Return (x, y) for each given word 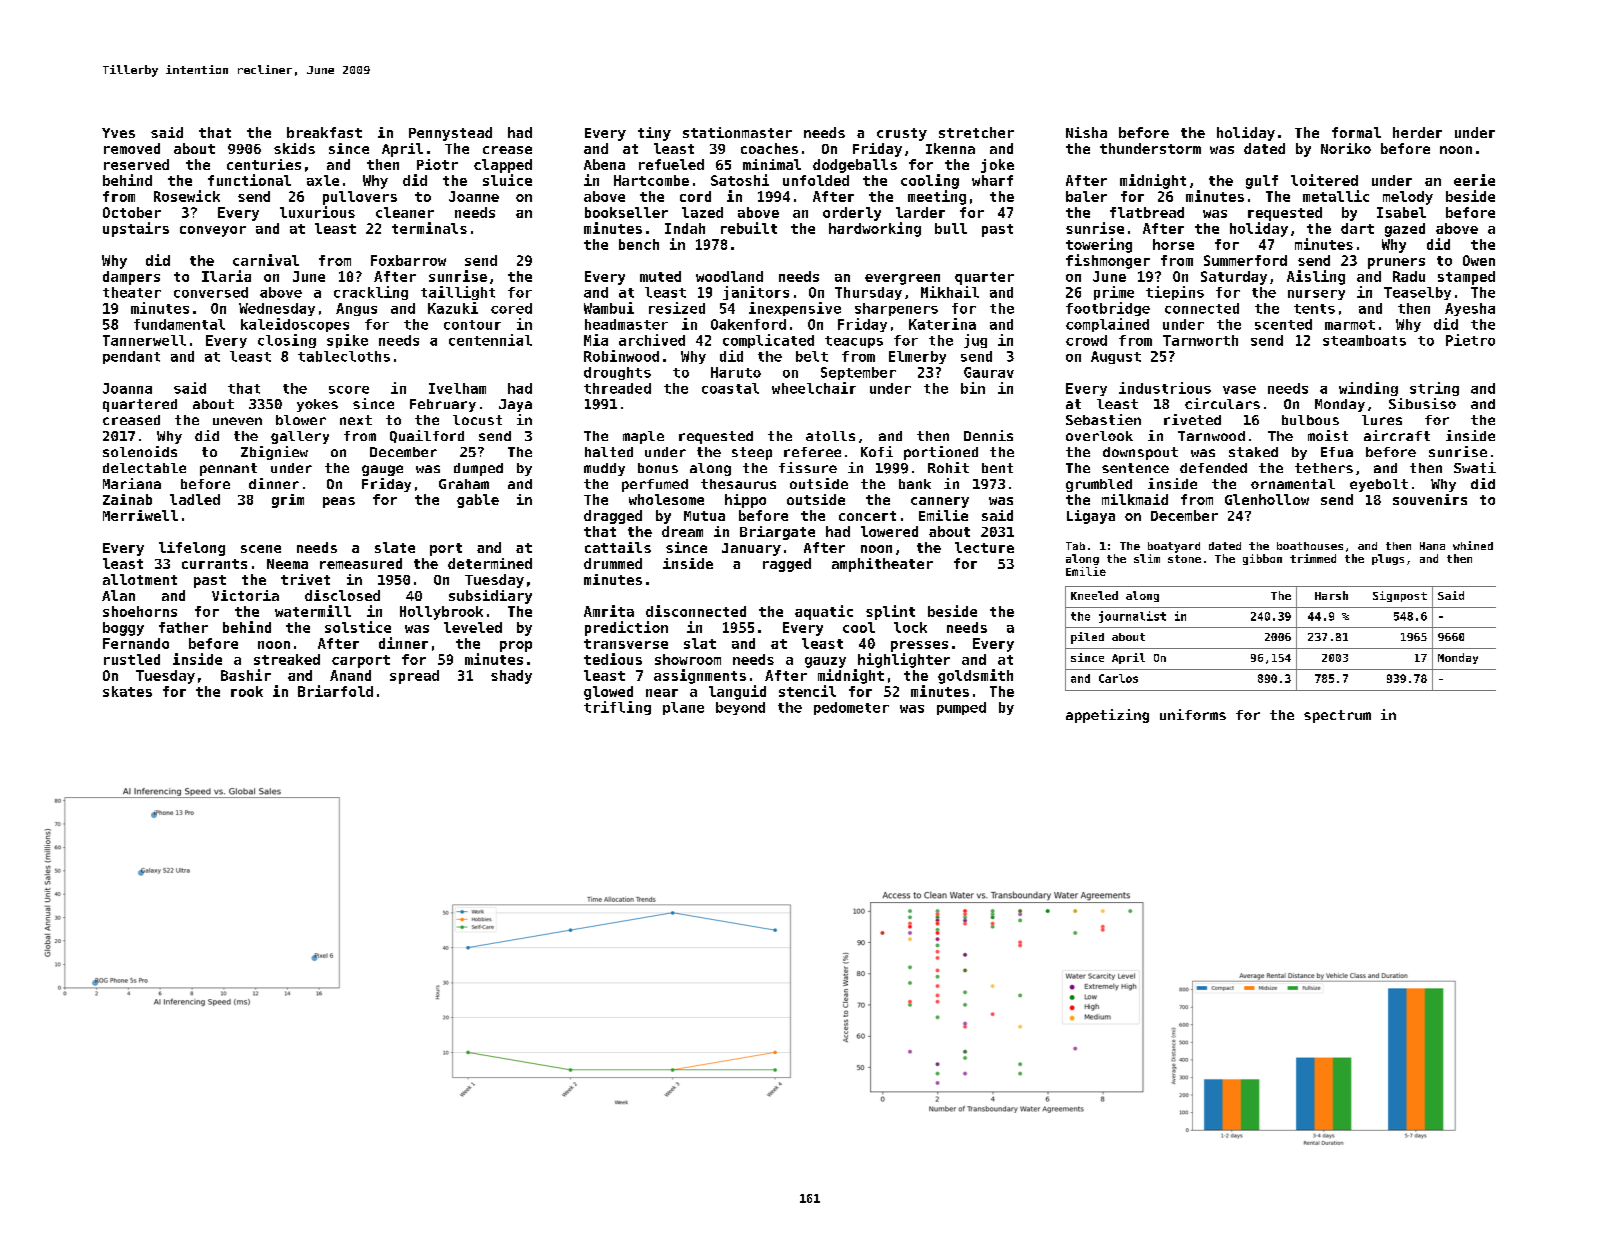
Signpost (1400, 596)
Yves (118, 133)
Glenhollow (1267, 499)
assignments (700, 676)
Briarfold (335, 691)
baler (1086, 196)
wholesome (666, 499)
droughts (617, 373)
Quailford (427, 436)
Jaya (515, 405)
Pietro (1470, 340)
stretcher (976, 132)
